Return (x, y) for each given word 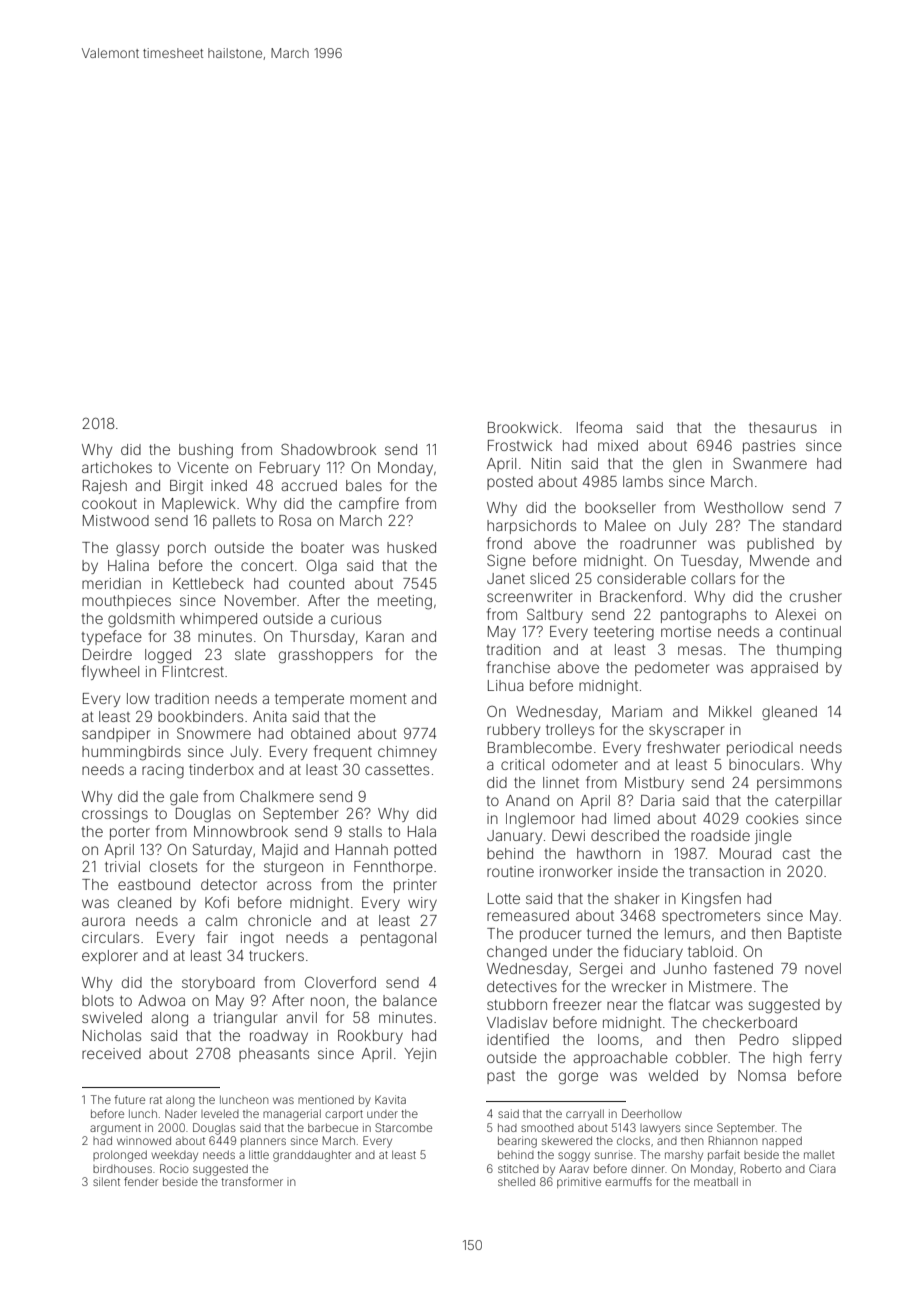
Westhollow (743, 507)
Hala (422, 831)
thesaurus (783, 427)
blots (98, 1000)
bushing (206, 451)
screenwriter (530, 596)
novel (823, 968)
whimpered (218, 620)
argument (115, 1129)
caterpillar (808, 802)
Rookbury (370, 1037)
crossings (115, 815)
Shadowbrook (328, 449)
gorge (578, 1078)
